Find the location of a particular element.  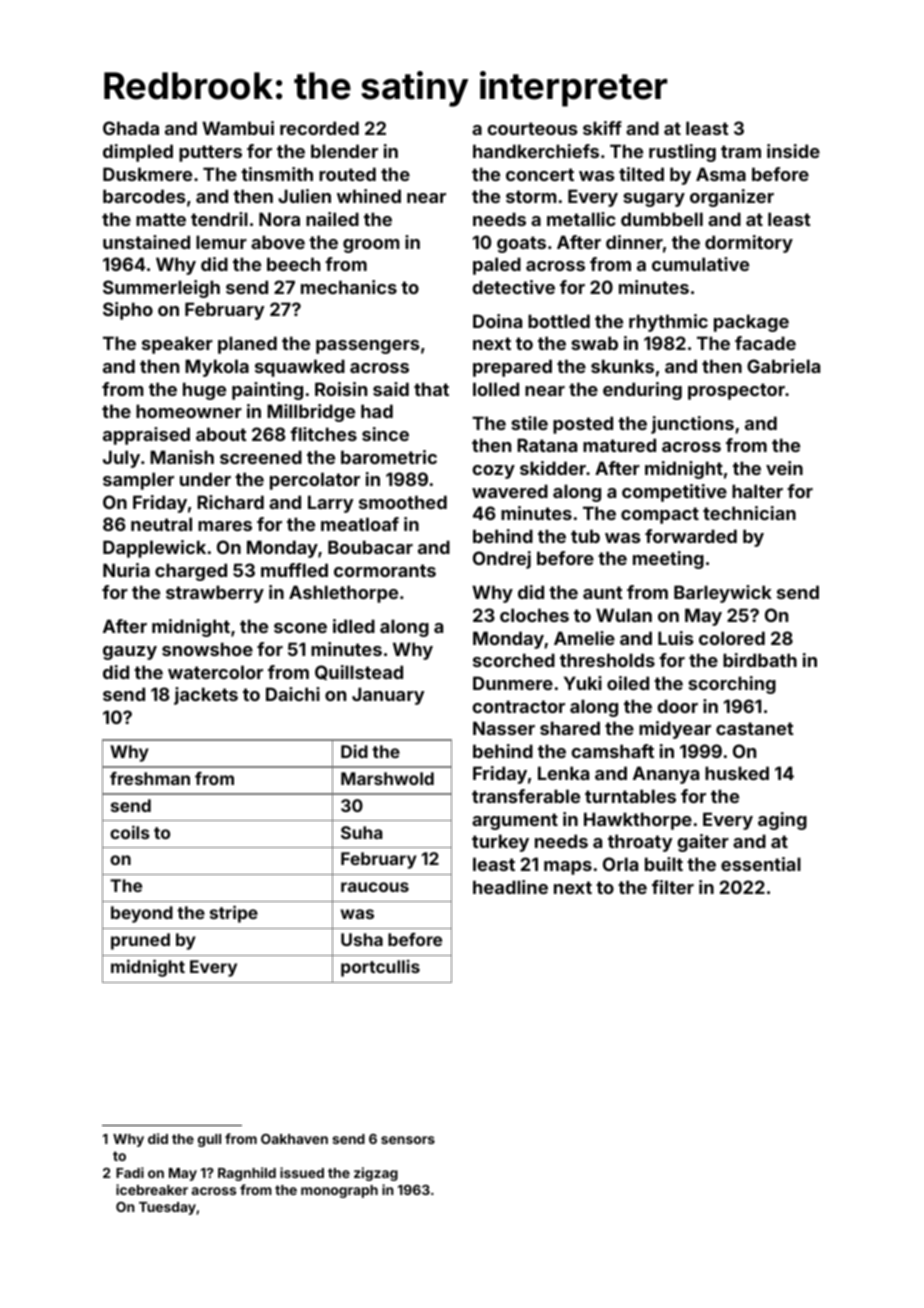

castanet is located at coordinates (755, 728).
